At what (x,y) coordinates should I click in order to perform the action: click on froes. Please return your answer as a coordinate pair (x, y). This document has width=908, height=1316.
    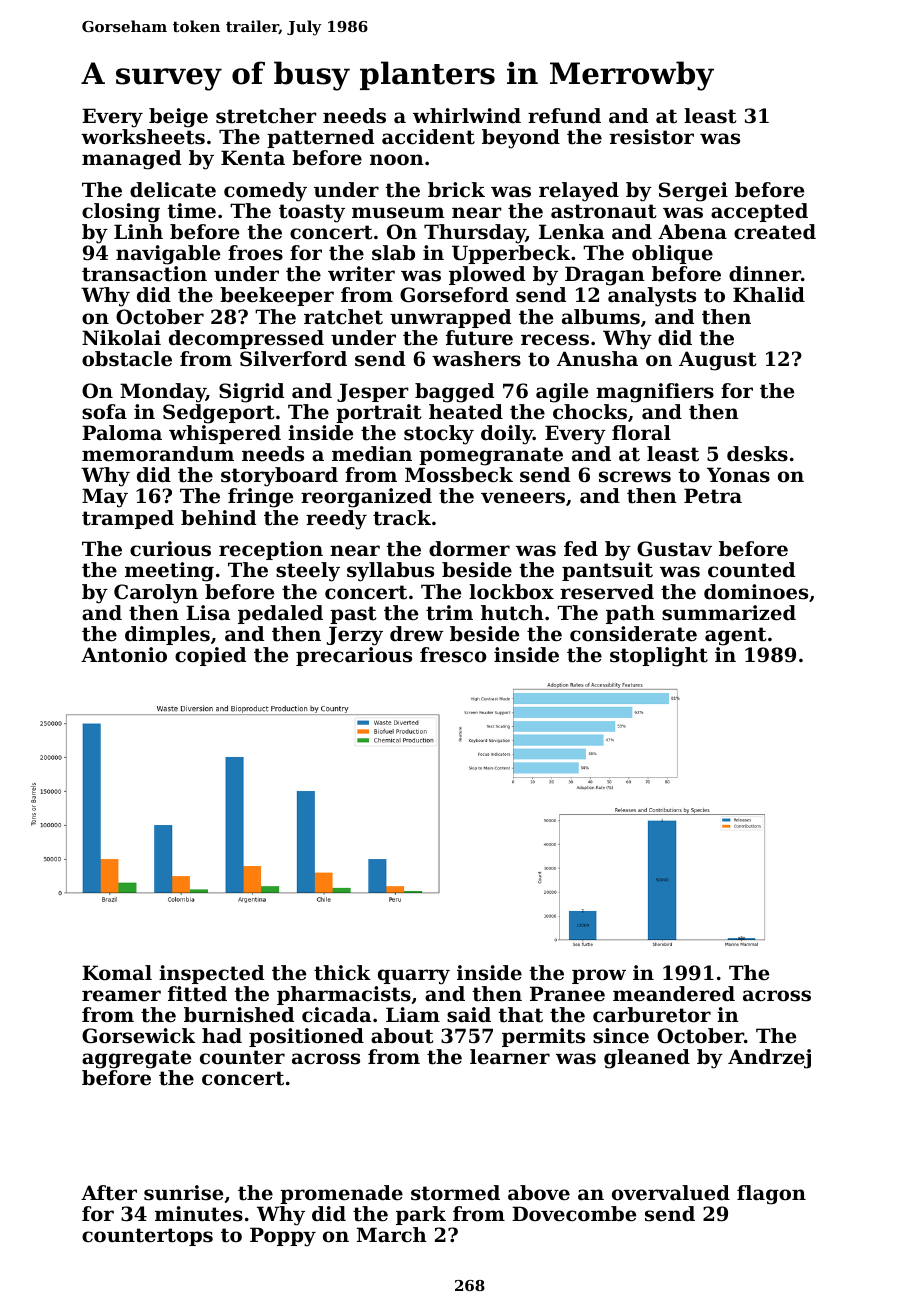
    Looking at the image, I should click on (255, 253).
